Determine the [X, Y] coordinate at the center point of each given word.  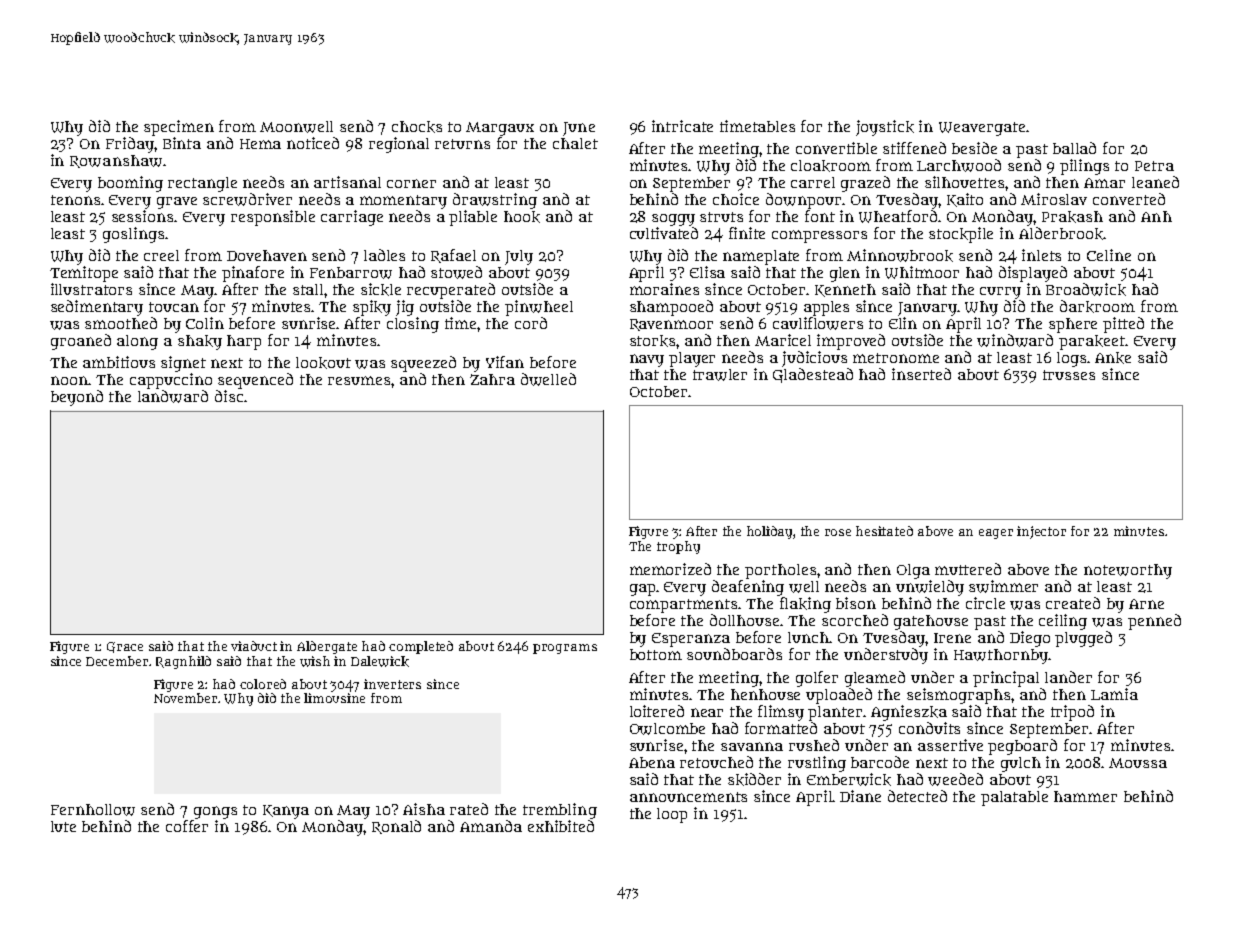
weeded [955, 779]
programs [565, 649]
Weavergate [982, 129]
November [186, 698]
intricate [682, 126]
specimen [179, 128]
